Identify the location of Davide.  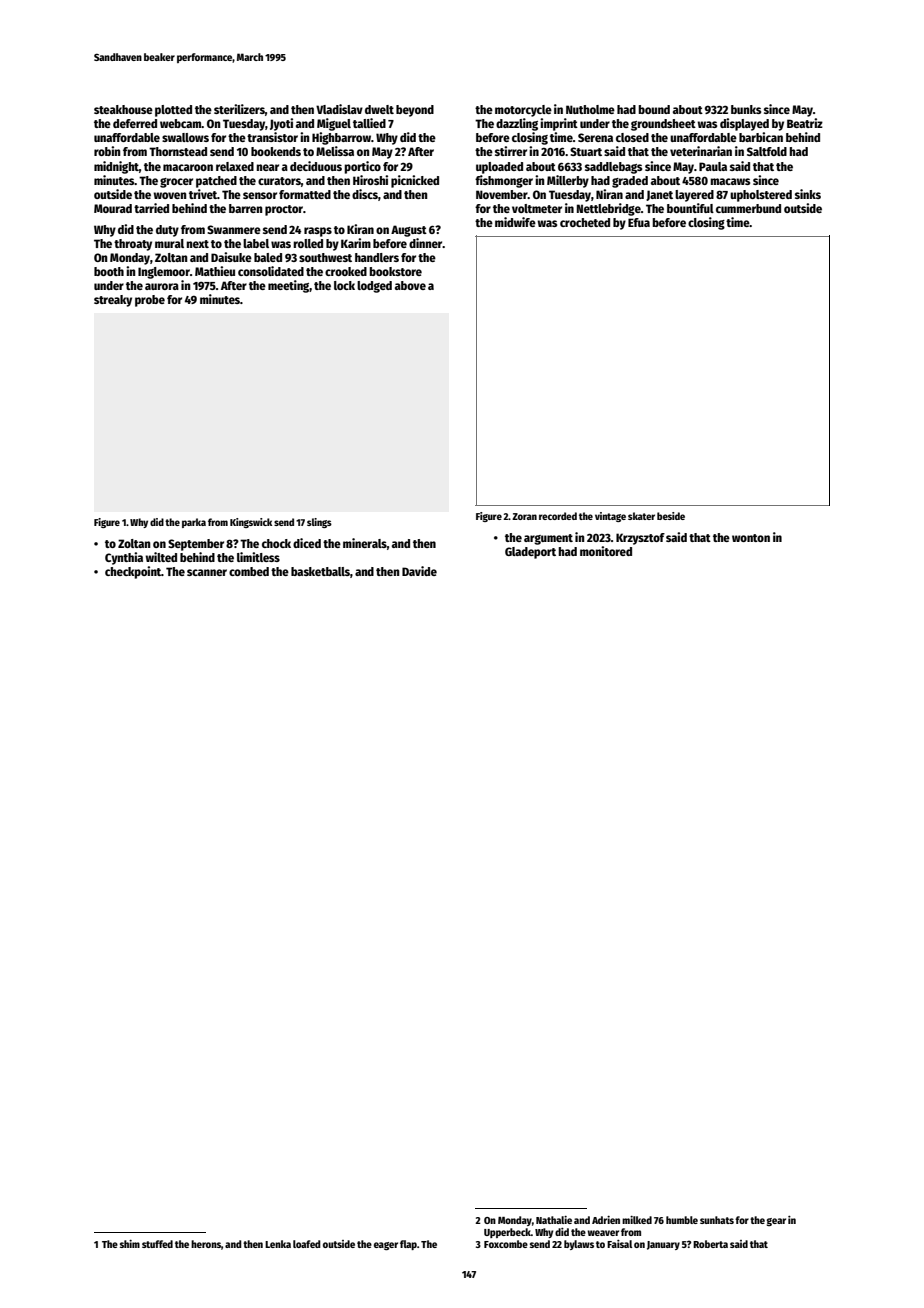
(419, 571).
